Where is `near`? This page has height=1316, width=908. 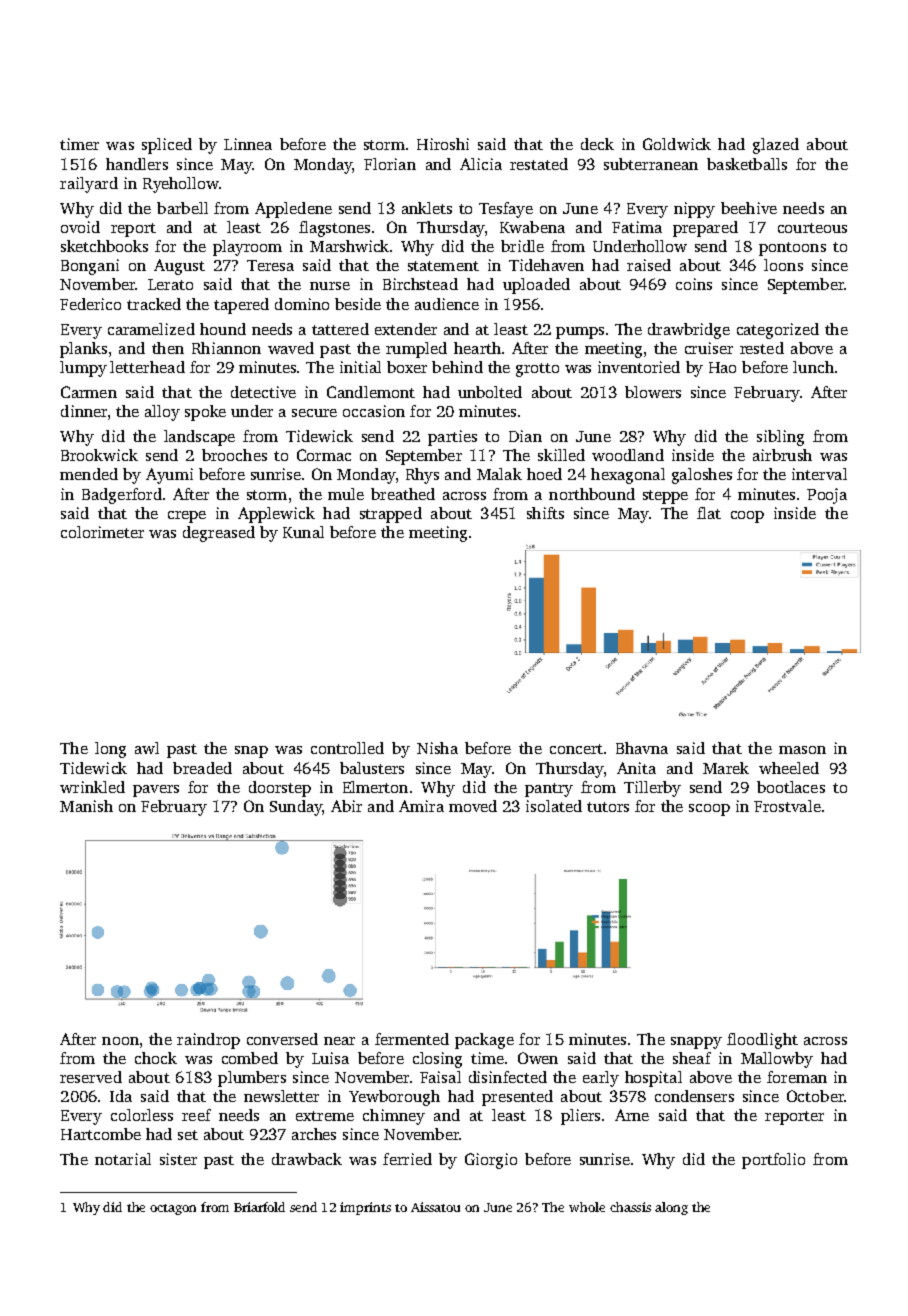 near is located at coordinates (339, 1041).
